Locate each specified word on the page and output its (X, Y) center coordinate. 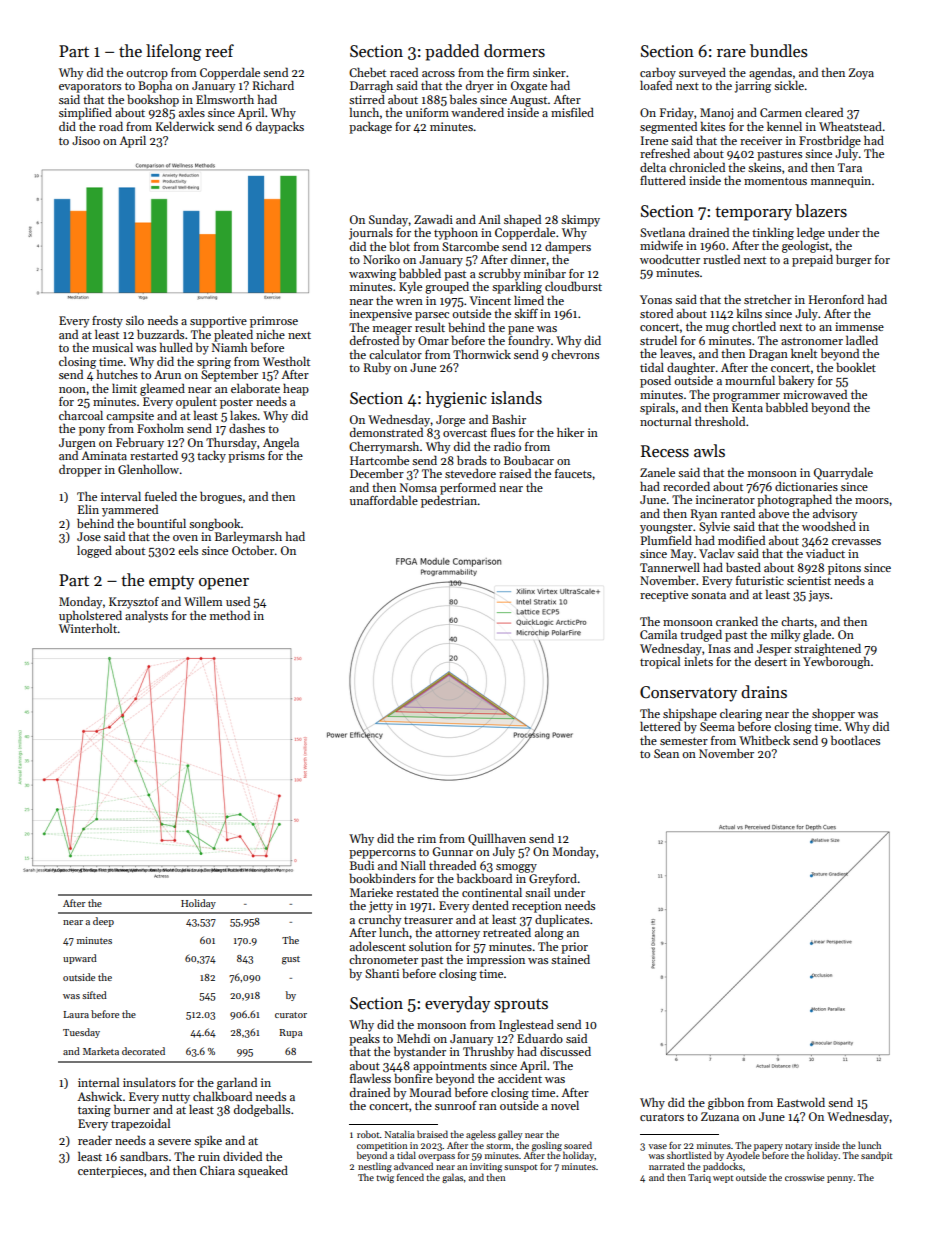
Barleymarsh (248, 537)
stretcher (768, 299)
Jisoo (86, 140)
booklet (856, 367)
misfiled (572, 112)
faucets (573, 473)
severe (174, 1142)
